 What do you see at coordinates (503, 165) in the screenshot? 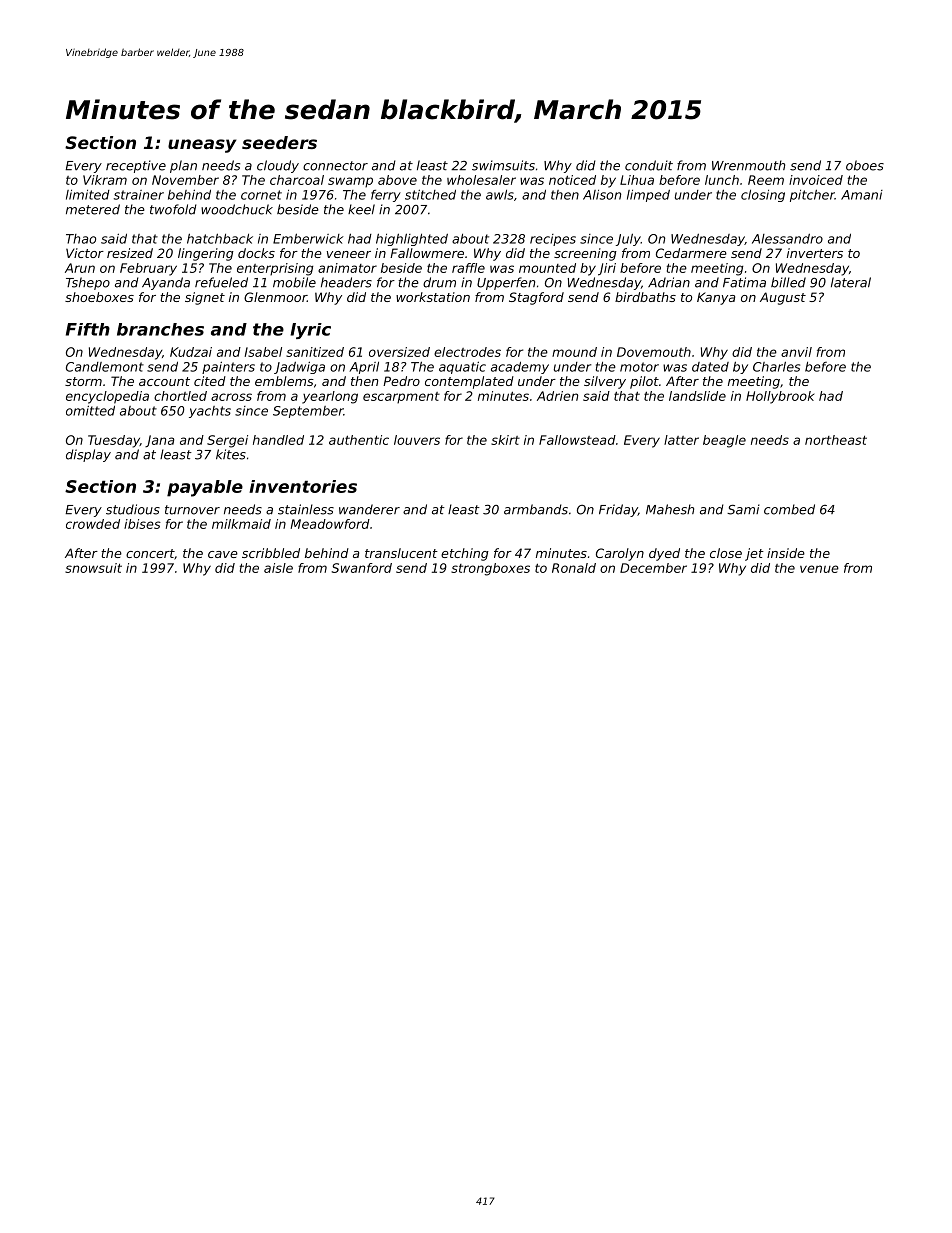
I see `swimsuits` at bounding box center [503, 165].
